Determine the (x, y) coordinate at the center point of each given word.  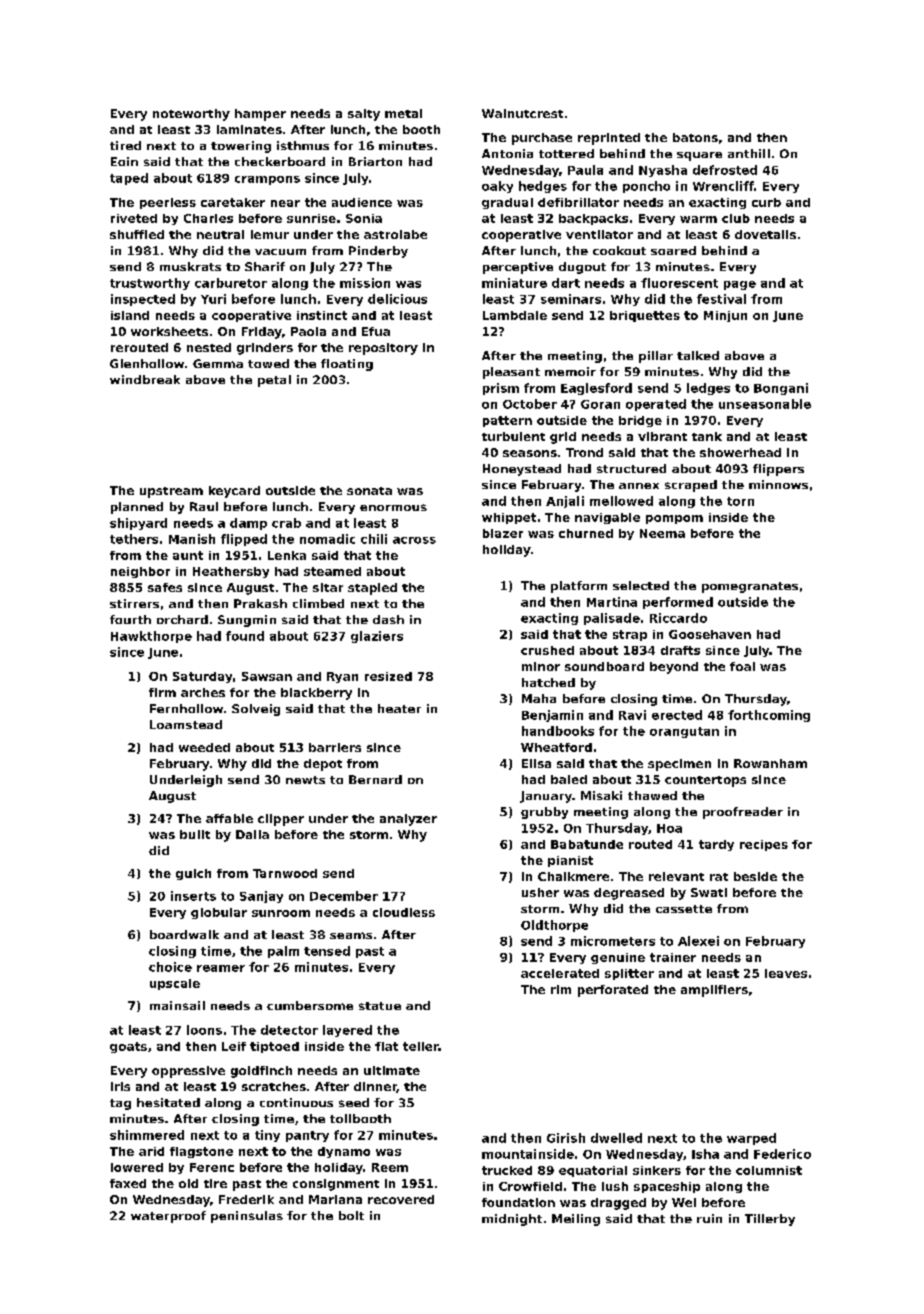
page (740, 285)
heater (399, 708)
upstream (171, 492)
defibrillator (578, 202)
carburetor (231, 283)
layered (347, 1031)
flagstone (201, 1152)
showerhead (740, 452)
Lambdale (515, 315)
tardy (716, 845)
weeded (204, 747)
